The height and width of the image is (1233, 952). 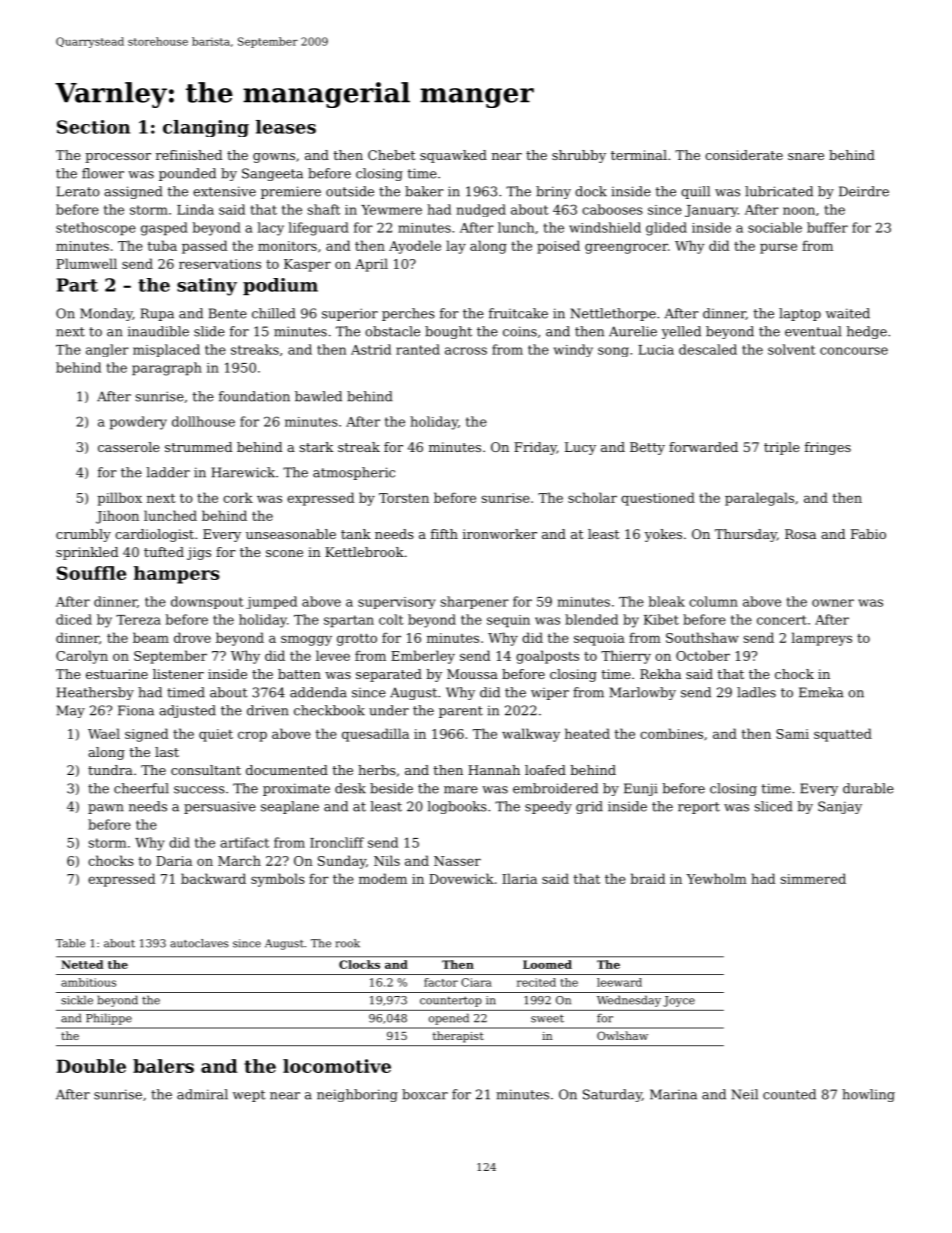 I want to click on Eunji, so click(x=641, y=789).
